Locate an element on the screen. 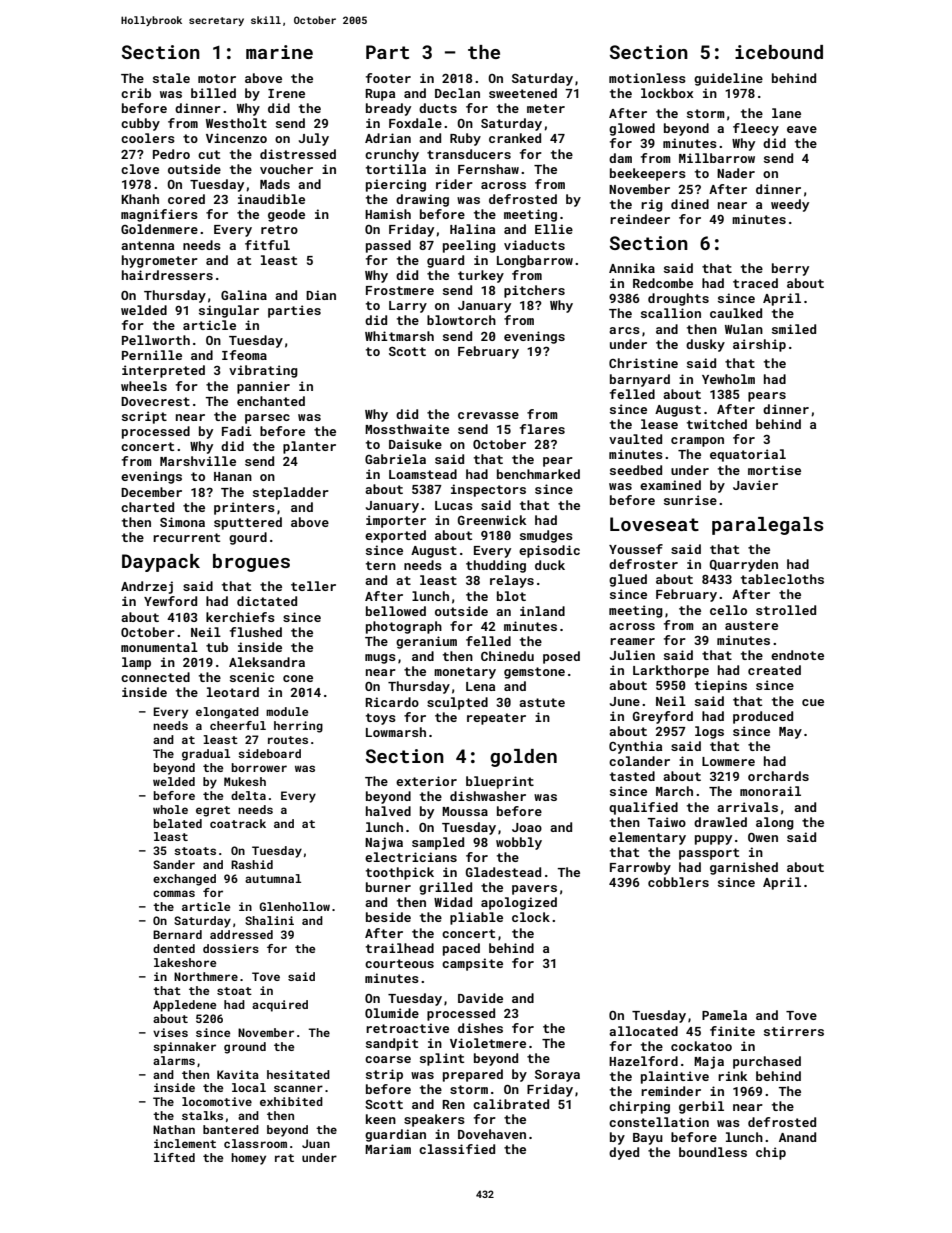 Image resolution: width=952 pixels, height=1233 pixels. icebound is located at coordinates (779, 52).
